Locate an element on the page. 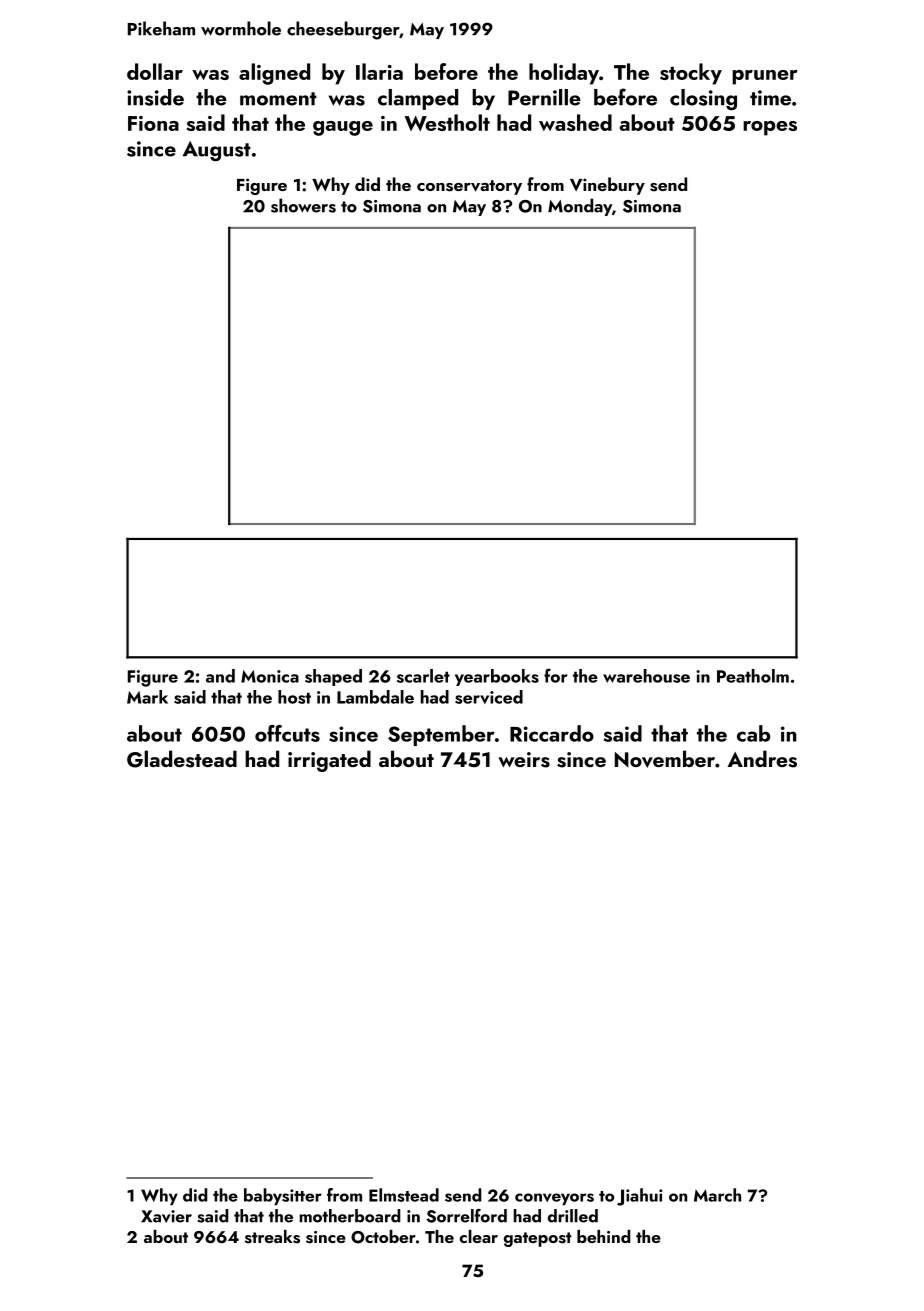  Peatholm is located at coordinates (753, 676).
